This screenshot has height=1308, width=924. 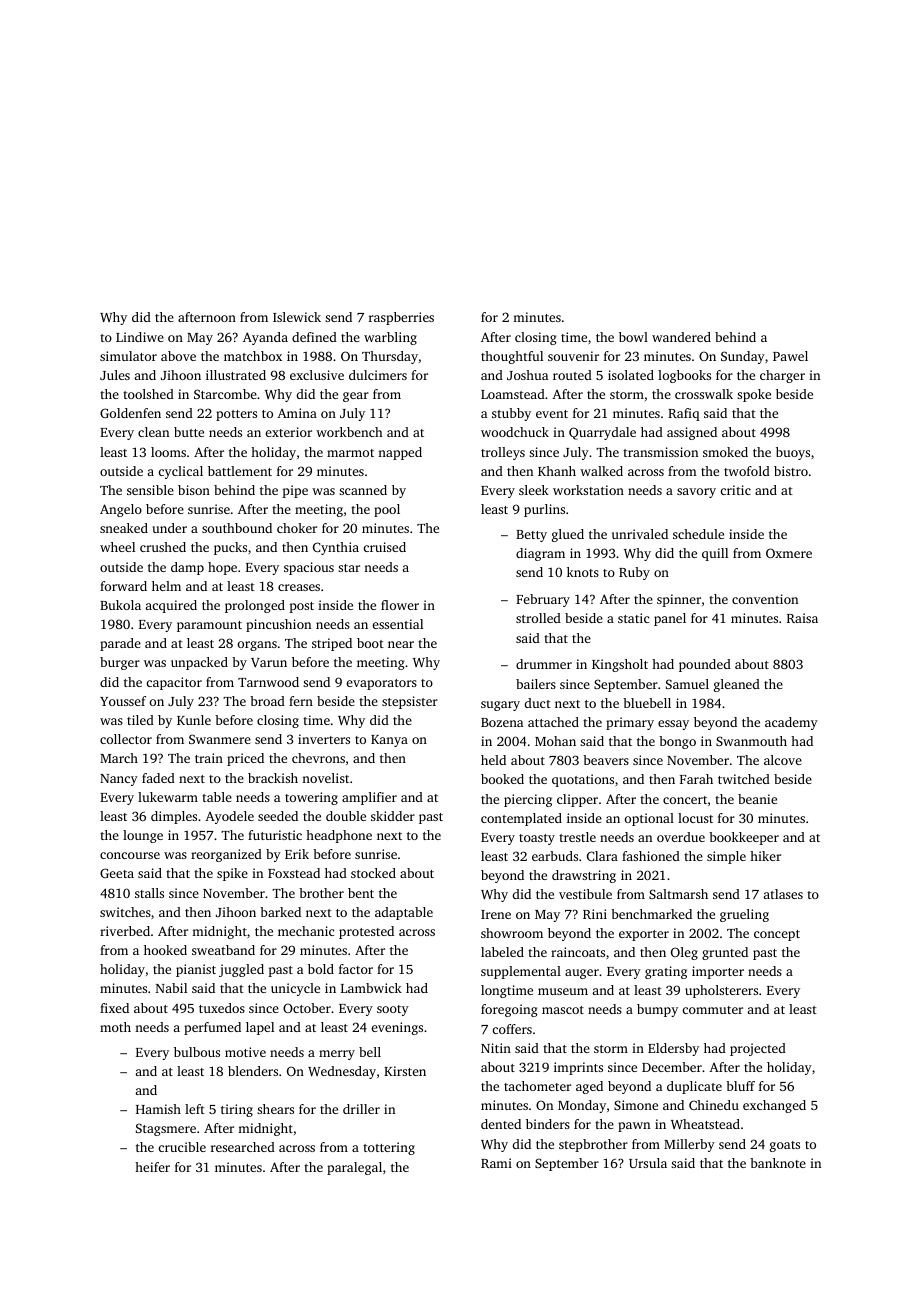 I want to click on Cynthia, so click(x=336, y=548).
